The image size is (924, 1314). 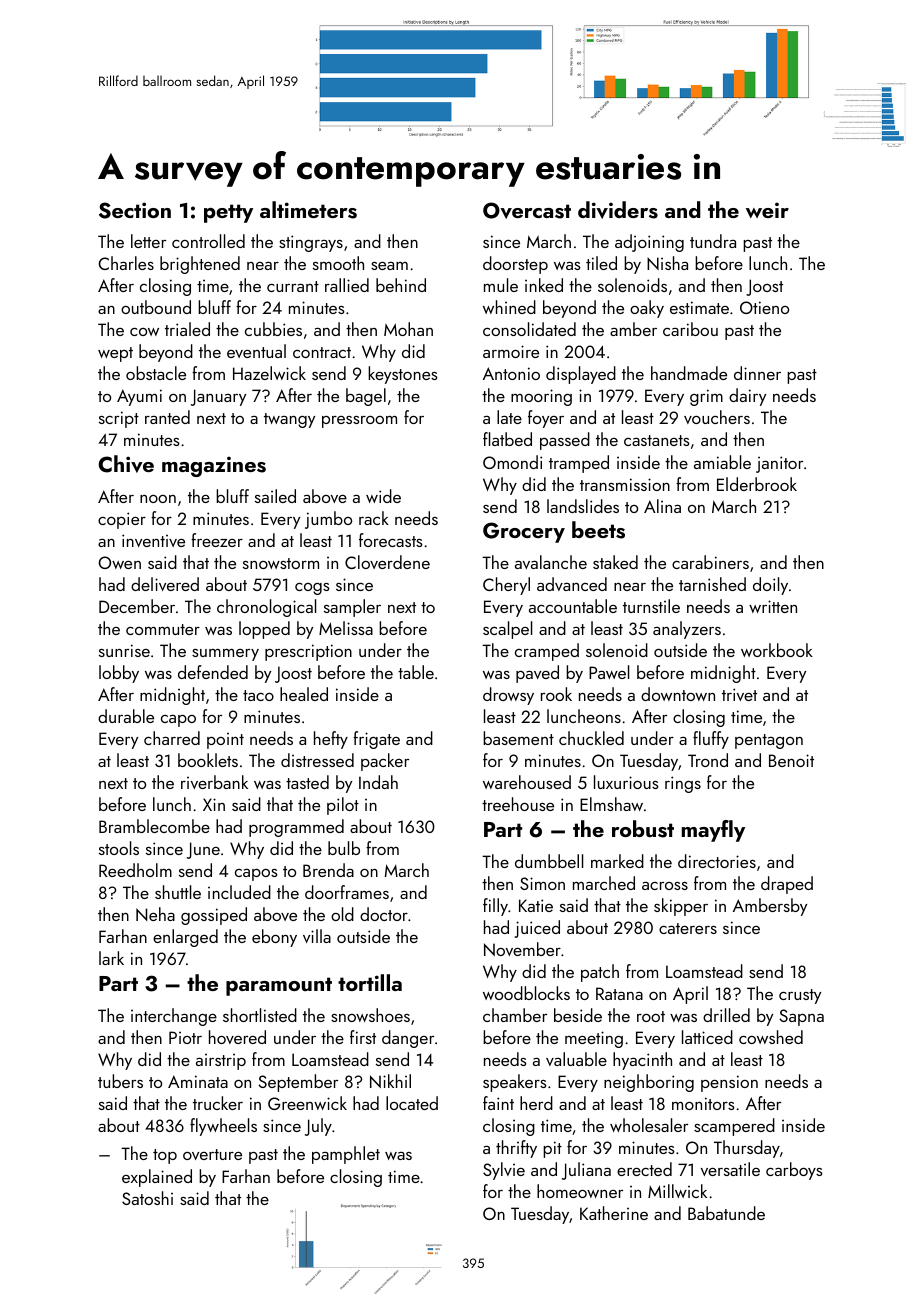 What do you see at coordinates (739, 694) in the document?
I see `trivet` at bounding box center [739, 694].
